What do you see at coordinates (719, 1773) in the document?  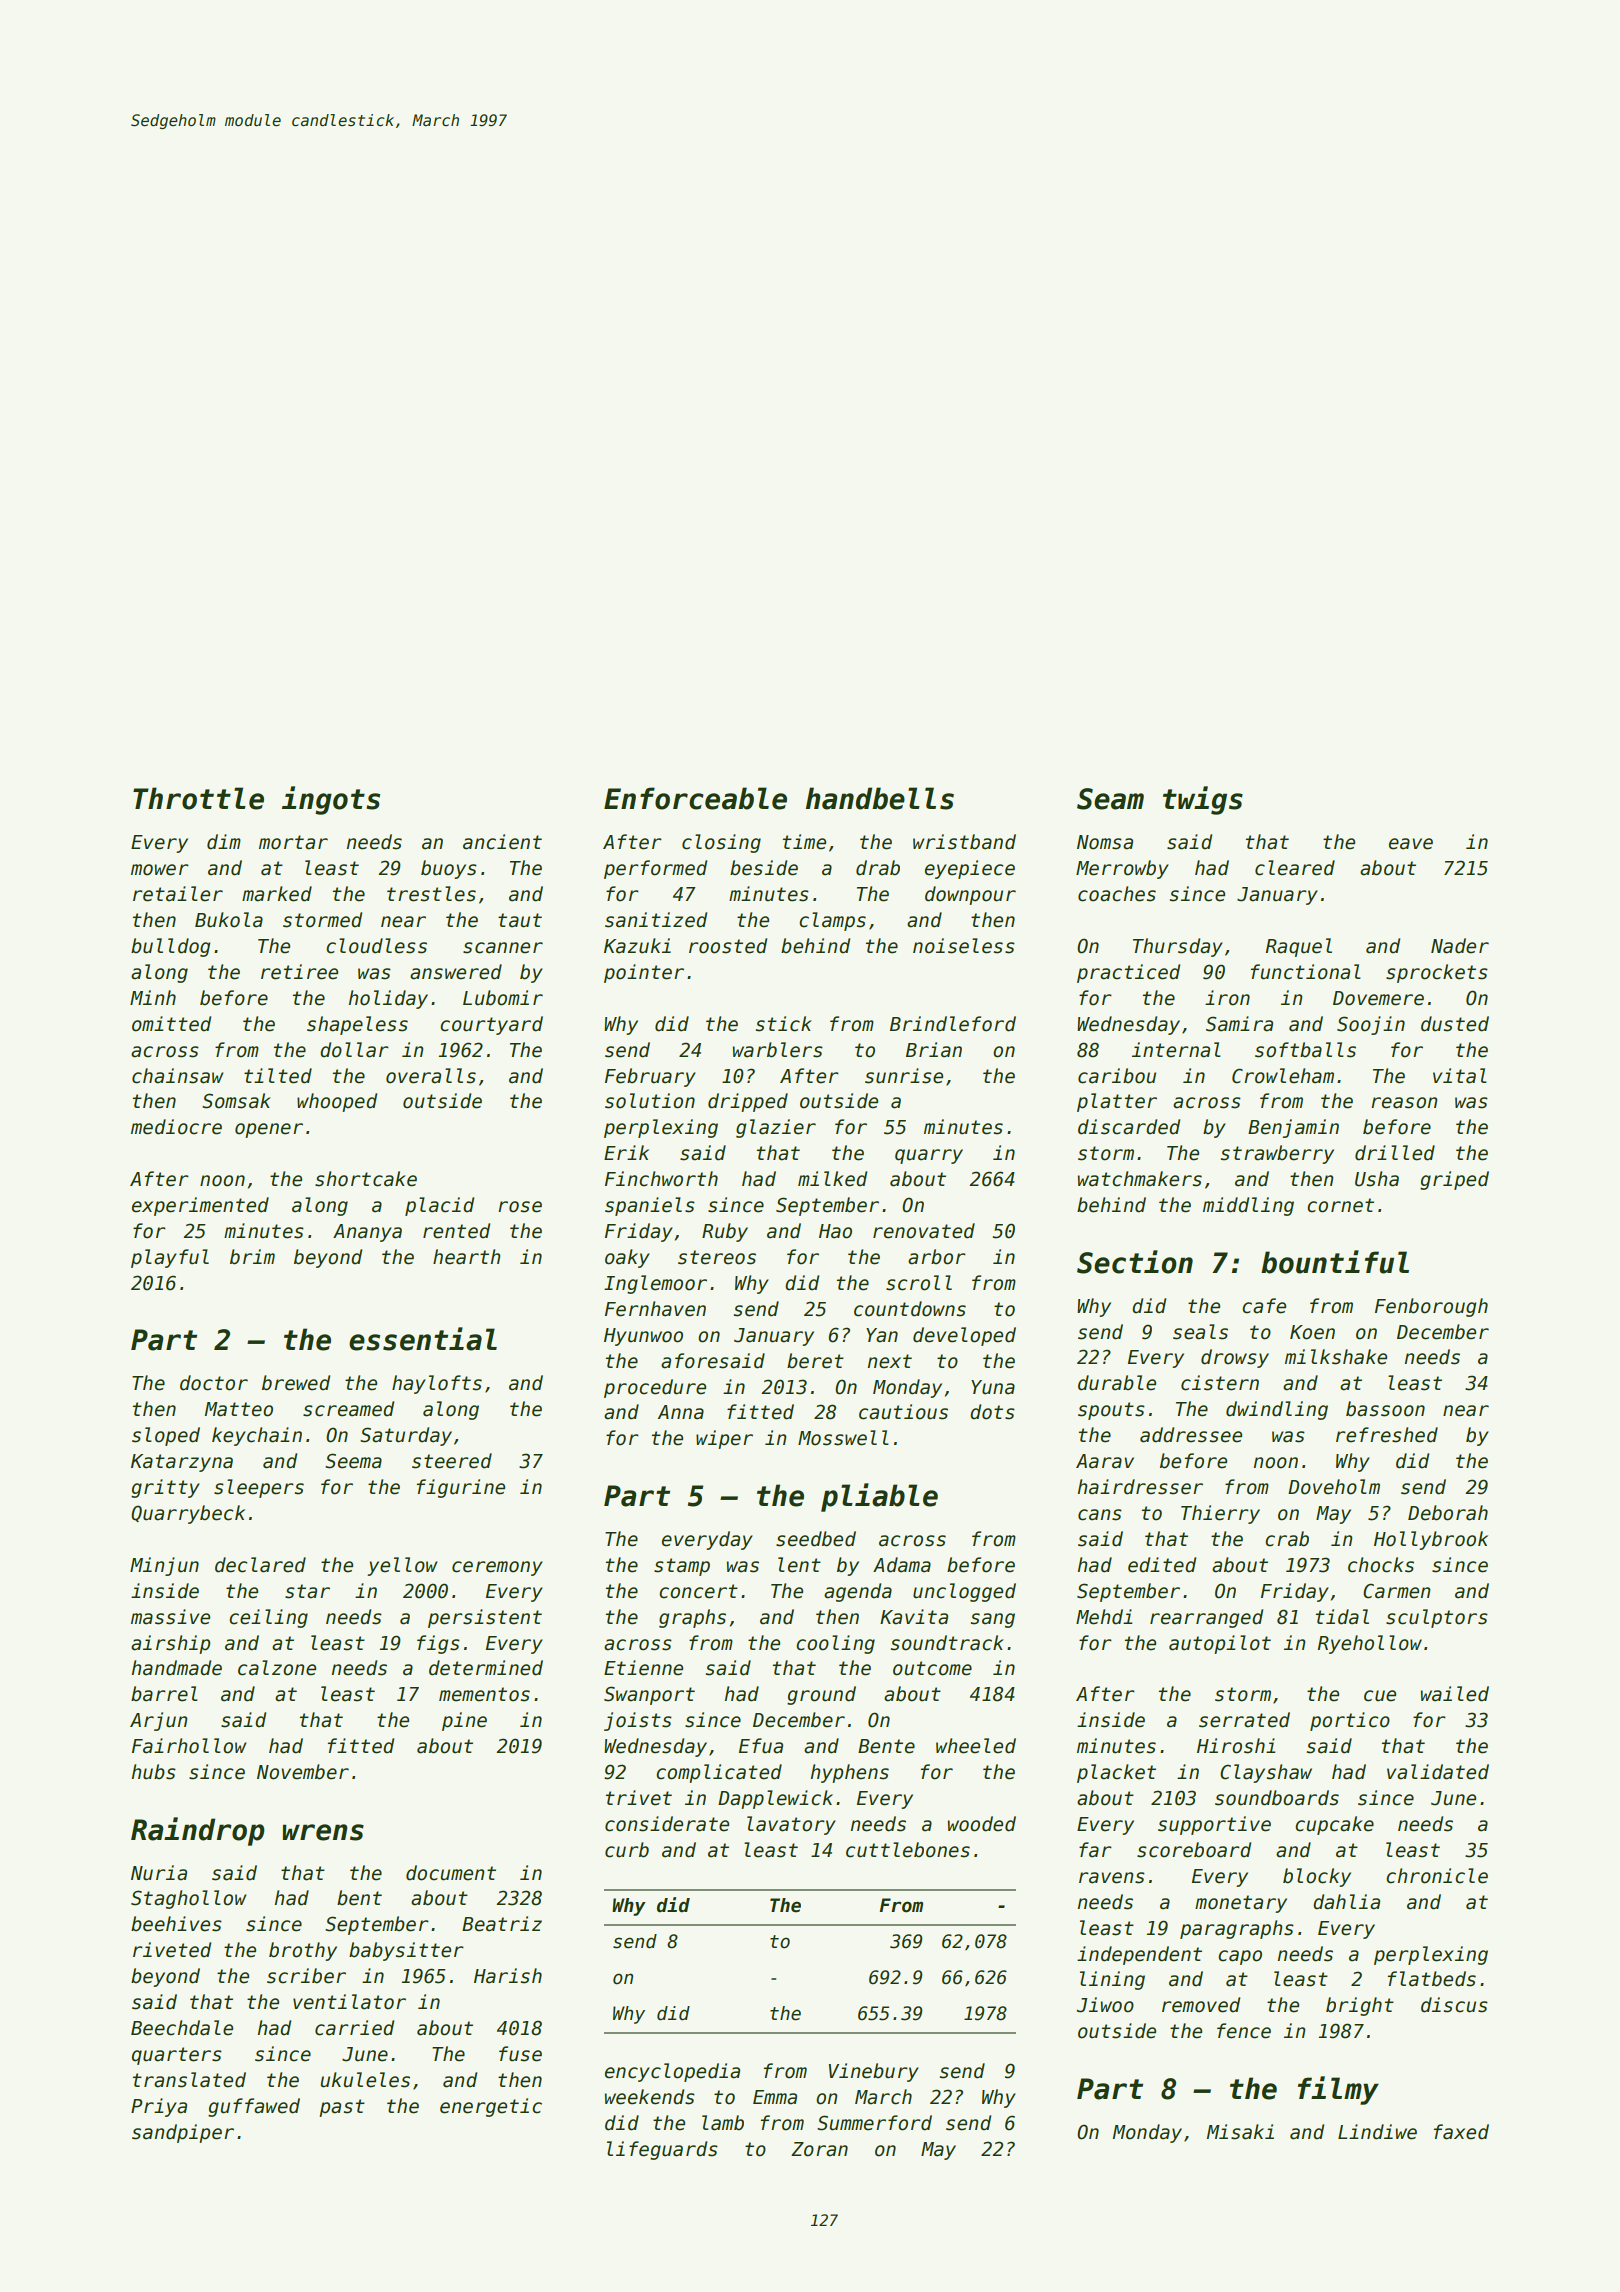 I see `complicated` at bounding box center [719, 1773].
